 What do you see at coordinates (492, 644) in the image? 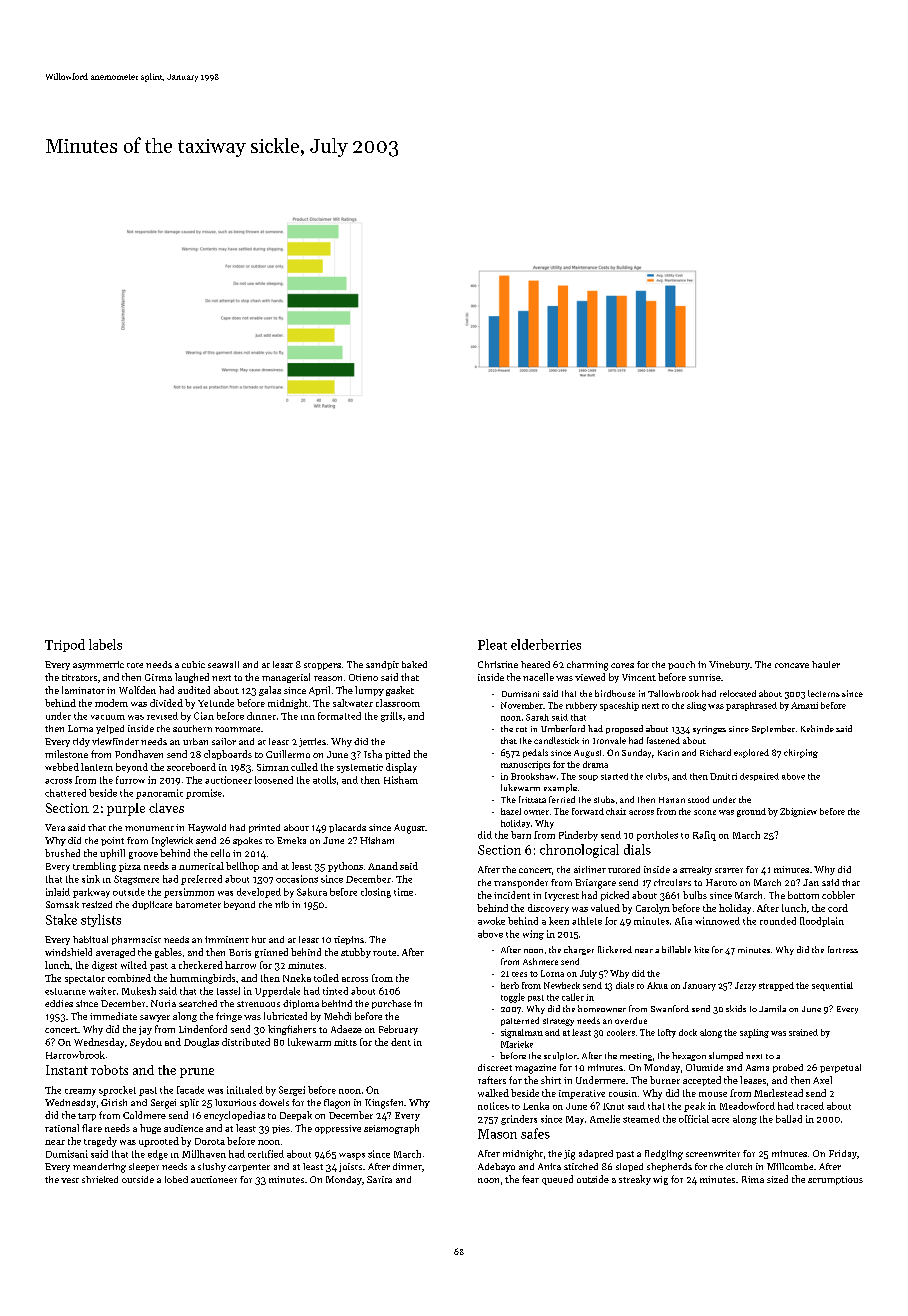
I see `Pleat` at bounding box center [492, 644].
